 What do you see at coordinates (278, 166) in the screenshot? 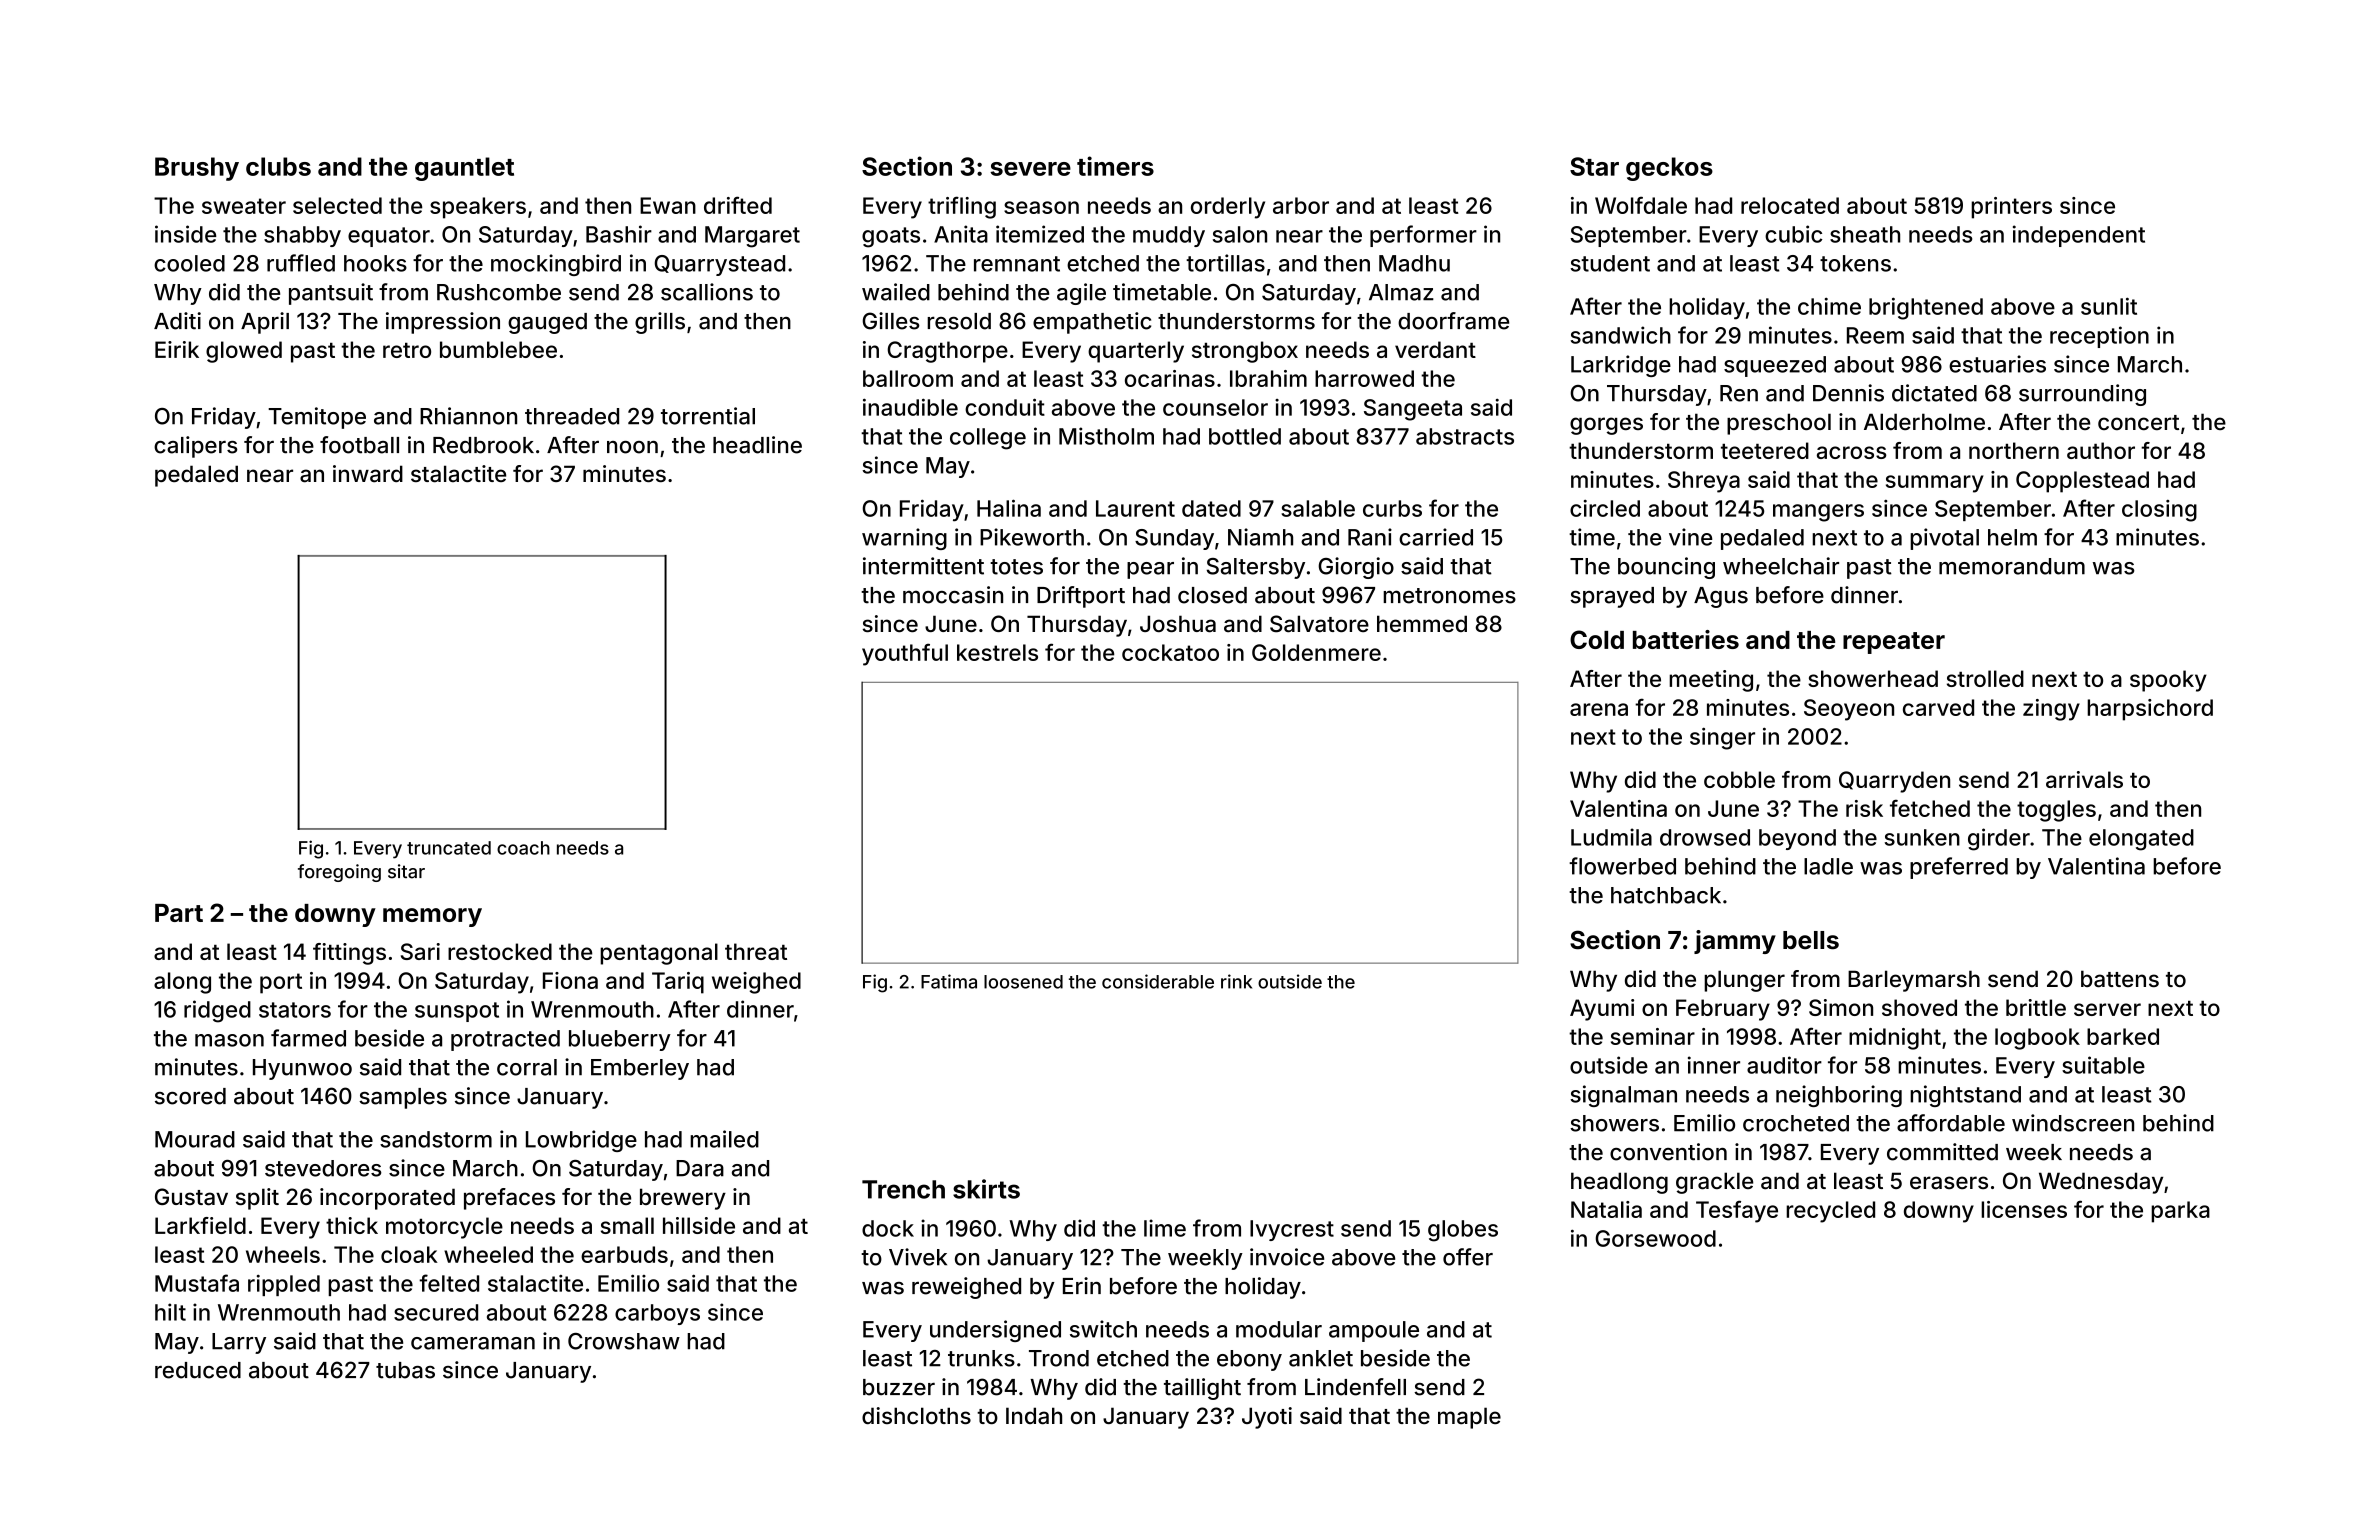
I see `clubs` at bounding box center [278, 166].
